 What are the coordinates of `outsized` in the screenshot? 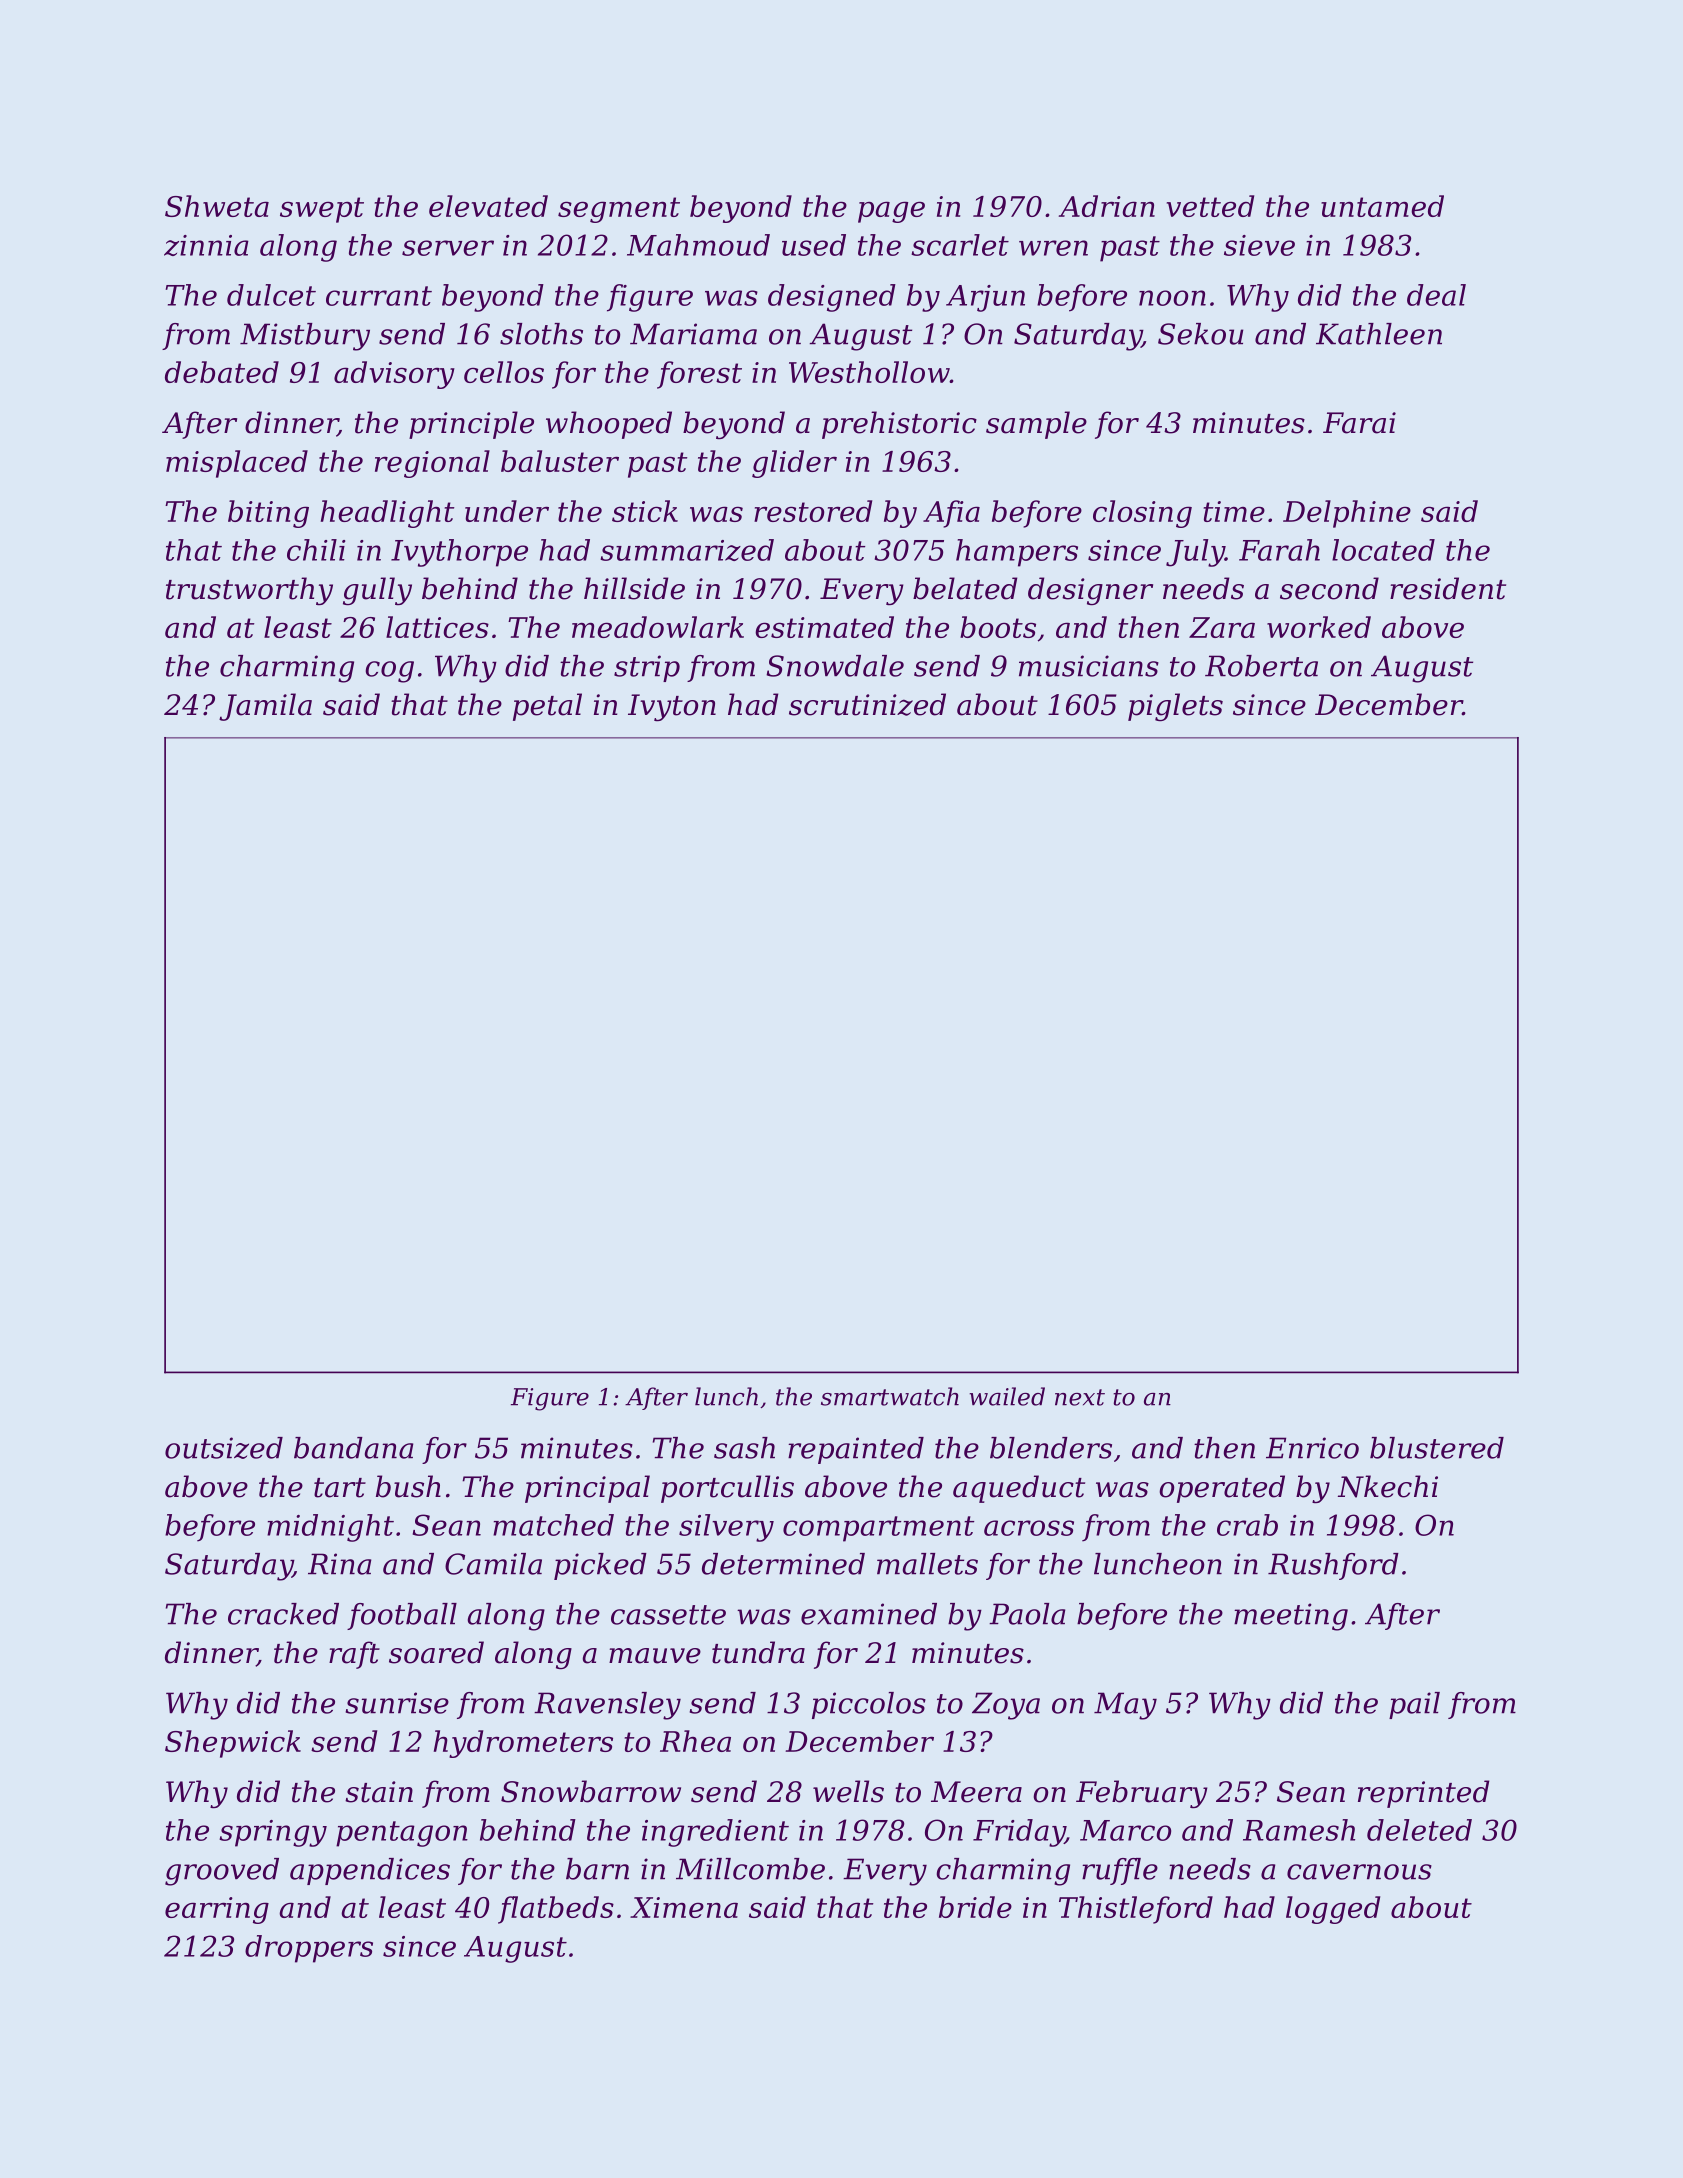 It's located at (224, 1448).
